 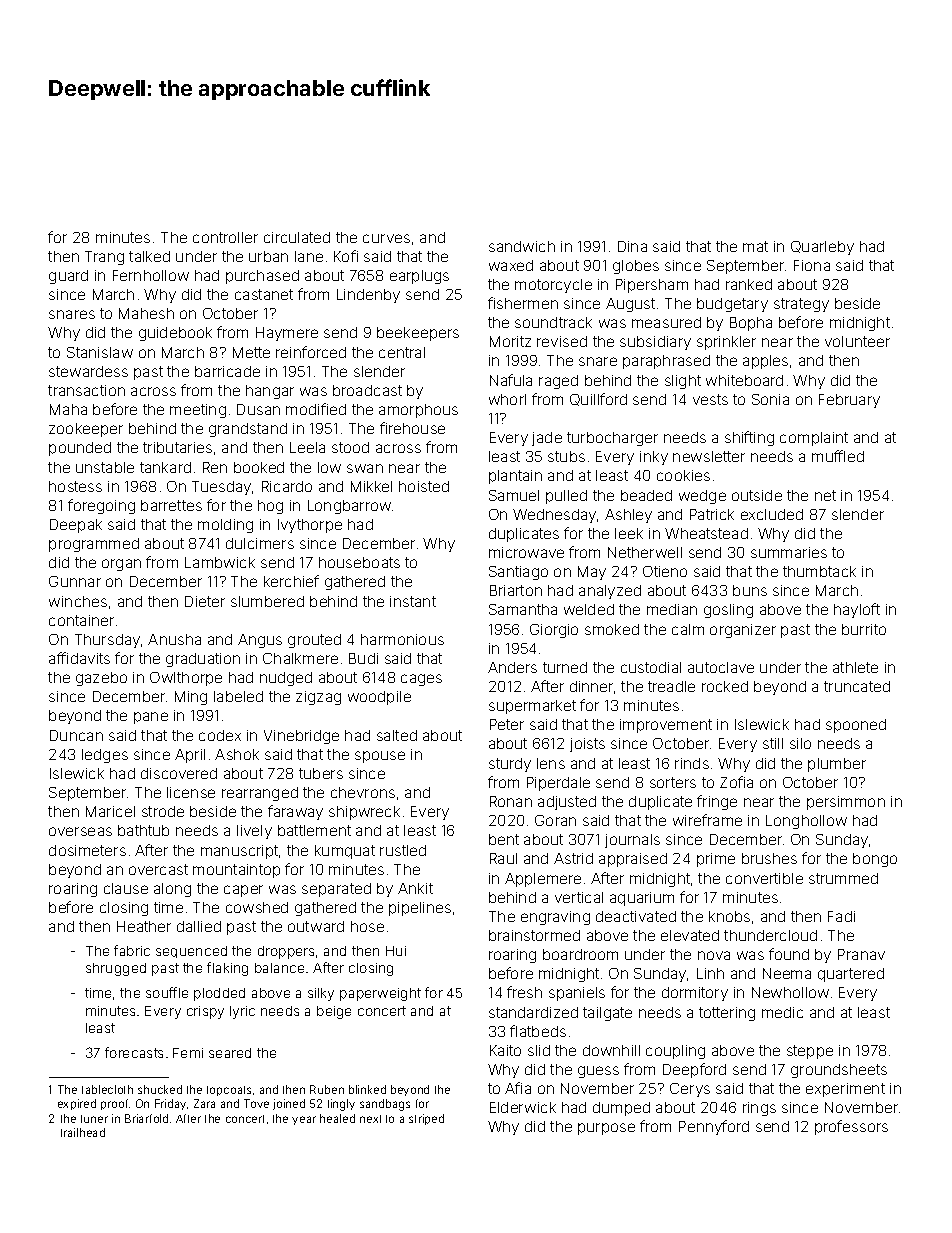 I want to click on tubers, so click(x=321, y=773).
